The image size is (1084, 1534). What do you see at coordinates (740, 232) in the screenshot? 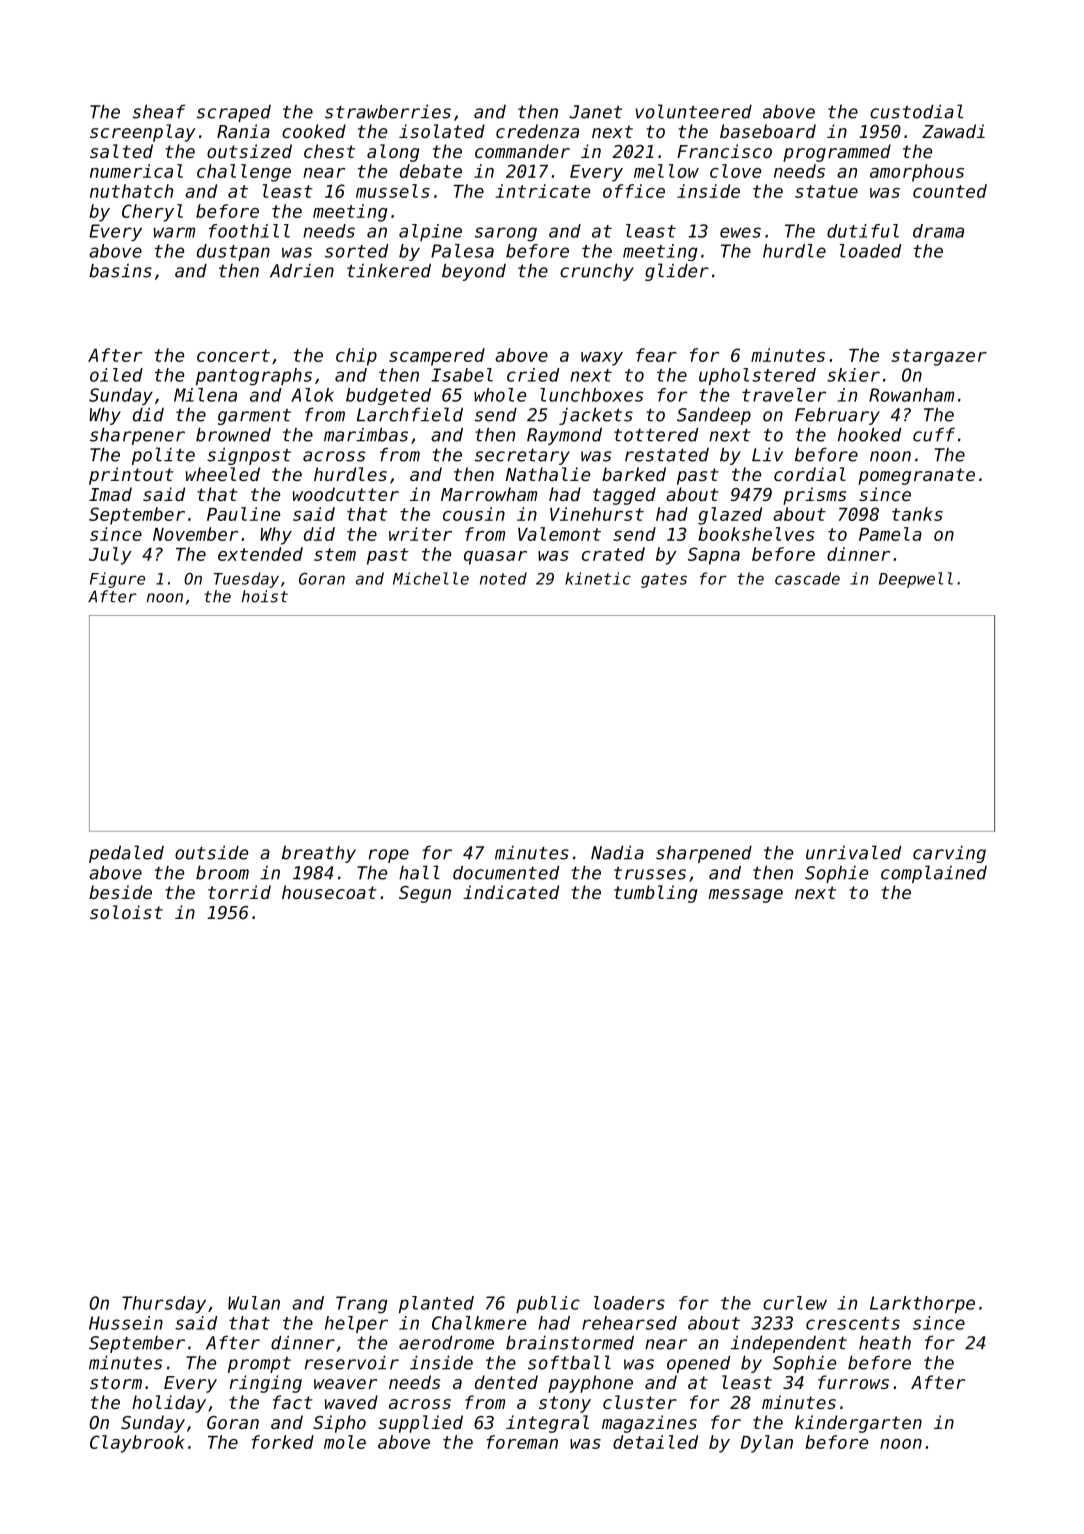
I see `ewes` at bounding box center [740, 232].
